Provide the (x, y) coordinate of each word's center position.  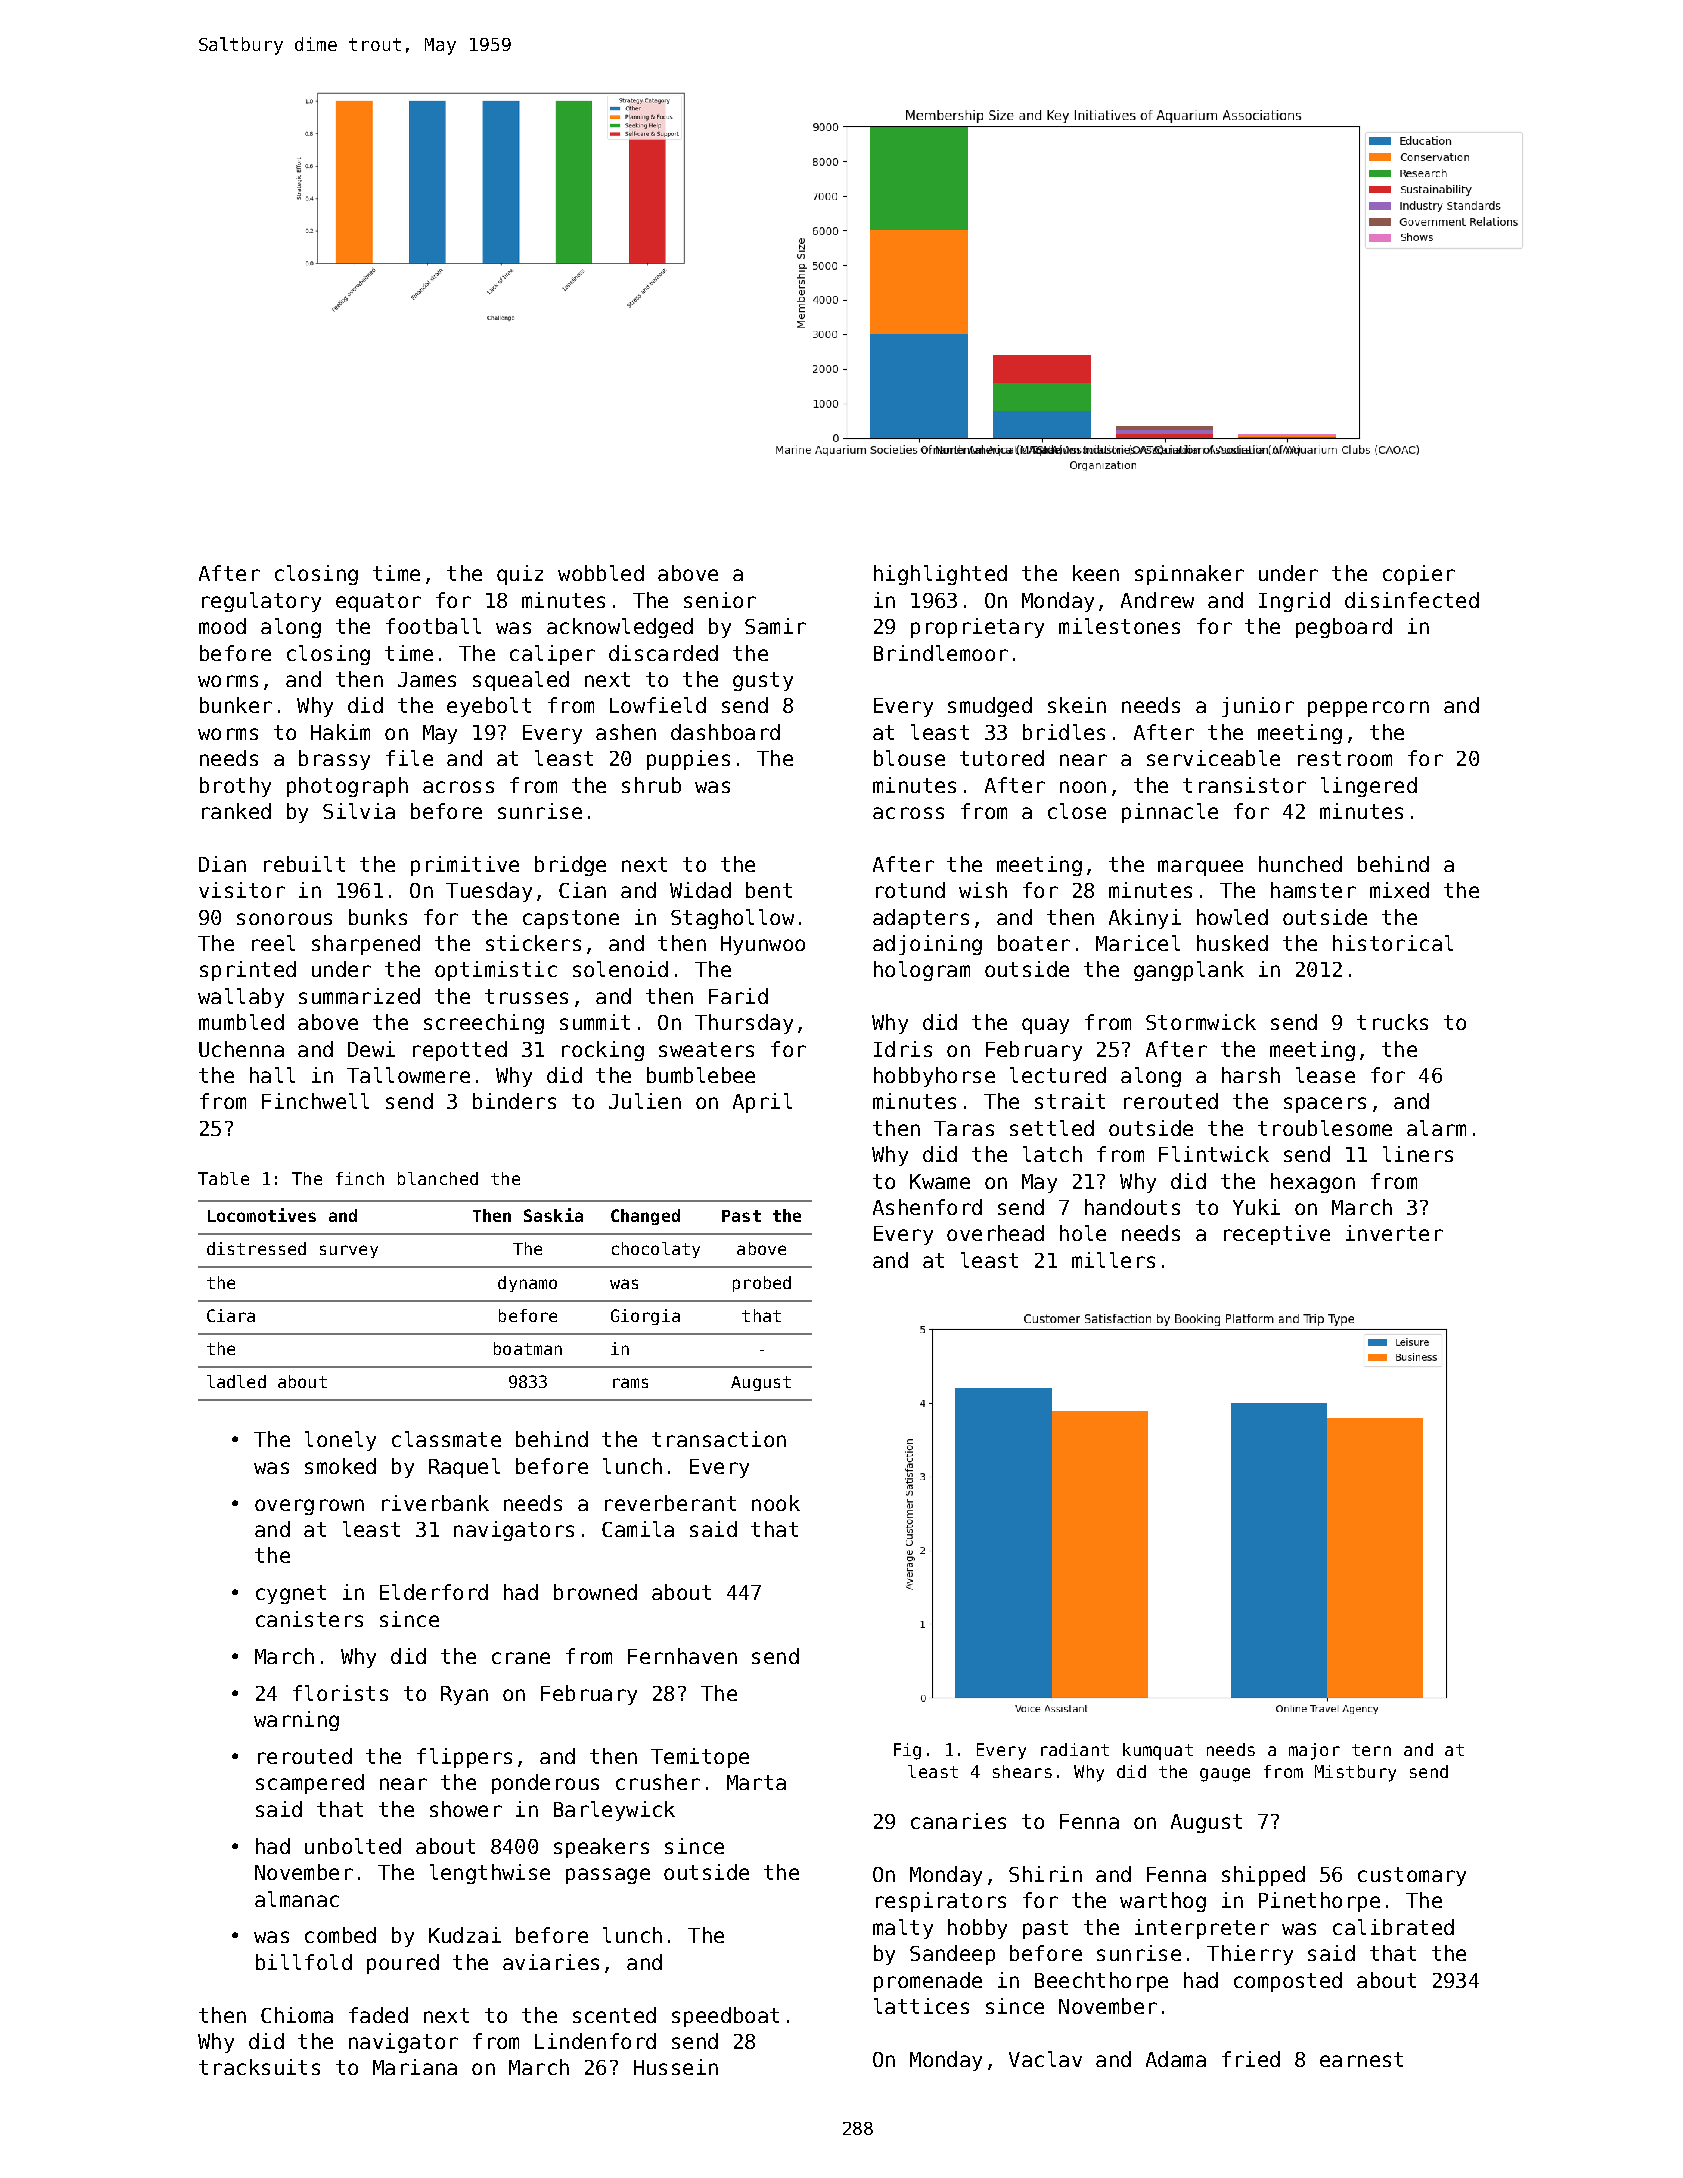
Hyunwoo (763, 945)
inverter (1394, 1233)
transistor (1244, 785)
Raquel (464, 1468)
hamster (1313, 890)
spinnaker (1189, 575)
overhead (995, 1233)
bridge (570, 866)
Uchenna (241, 1049)
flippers (464, 1758)
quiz (520, 575)
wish (983, 890)
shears (1022, 1771)
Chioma (297, 2015)
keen (1096, 573)
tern (1371, 1750)
